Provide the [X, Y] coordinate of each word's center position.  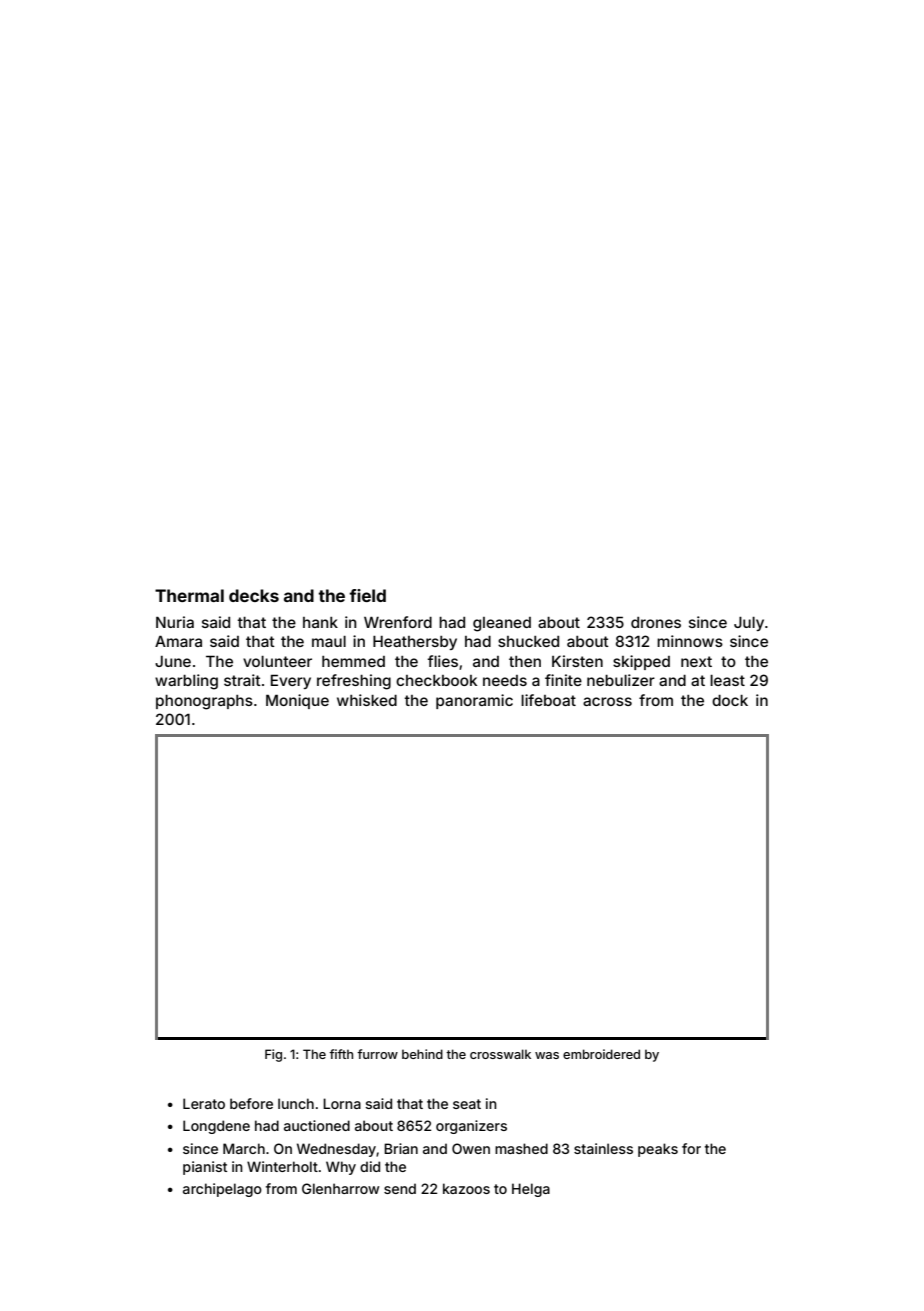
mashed [521, 1148]
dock [730, 700]
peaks [658, 1150]
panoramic [474, 701]
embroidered [601, 1054]
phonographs [204, 702]
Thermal [189, 595]
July [749, 624]
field [367, 595]
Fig [273, 1055]
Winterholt [282, 1166]
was [547, 1055]
